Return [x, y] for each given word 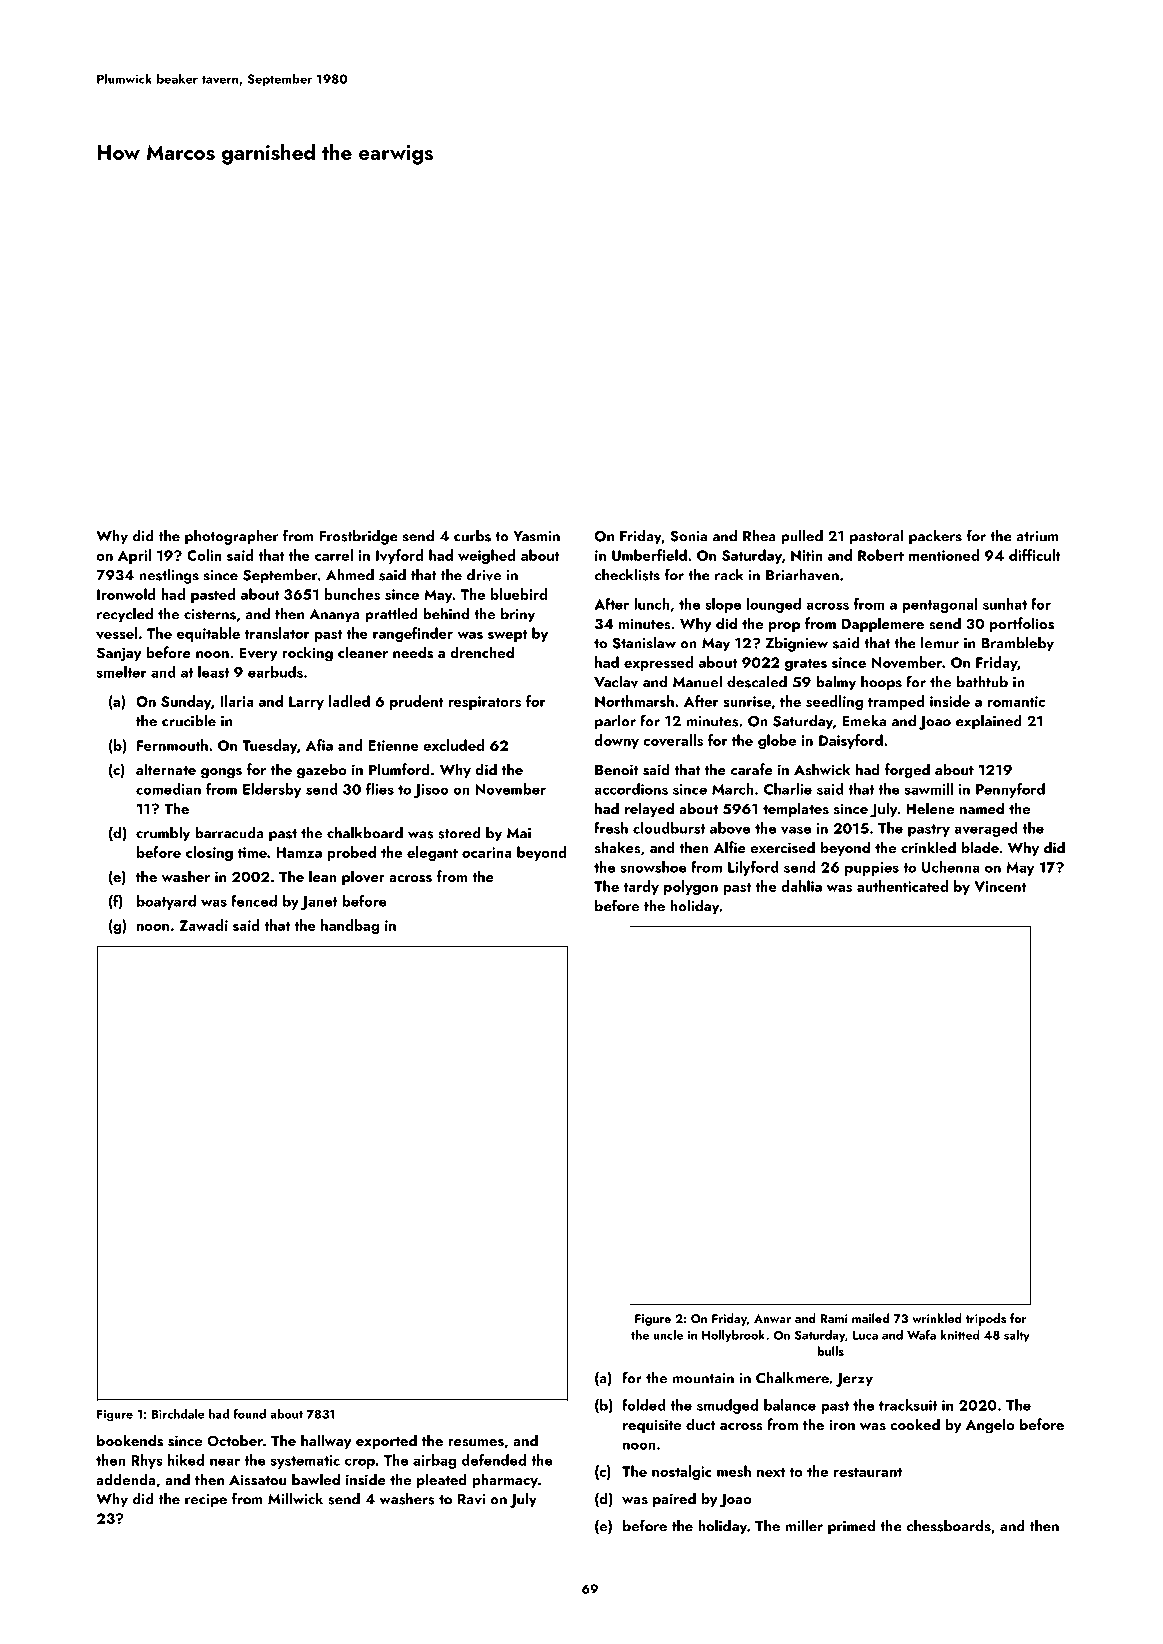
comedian [168, 789]
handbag [350, 926]
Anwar [772, 1318]
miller [804, 1526]
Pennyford [1010, 790]
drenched [482, 652]
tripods [986, 1319]
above [730, 828]
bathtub [982, 682]
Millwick [295, 1499]
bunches [352, 594]
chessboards [948, 1526]
